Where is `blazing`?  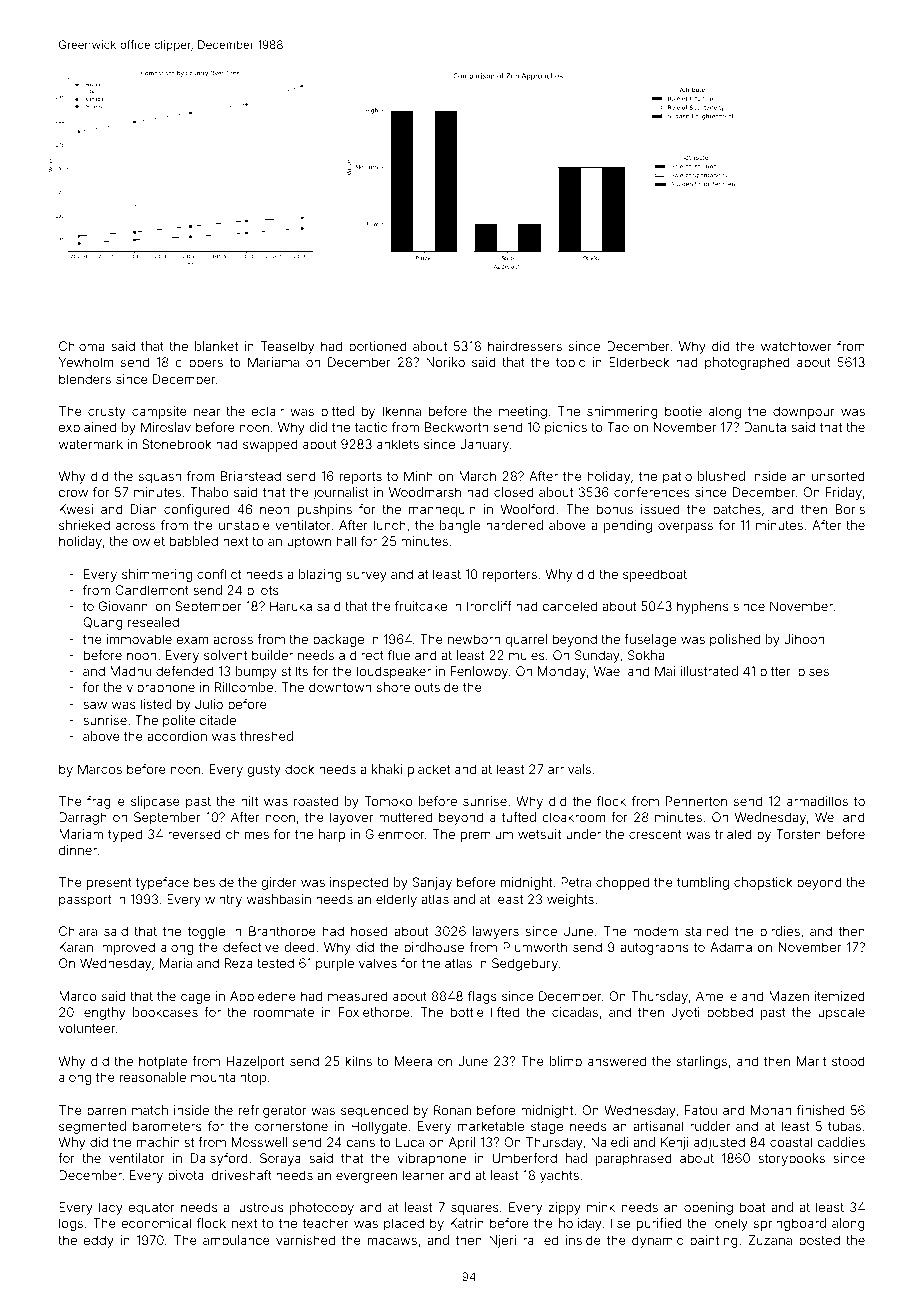
blazing is located at coordinates (320, 575).
